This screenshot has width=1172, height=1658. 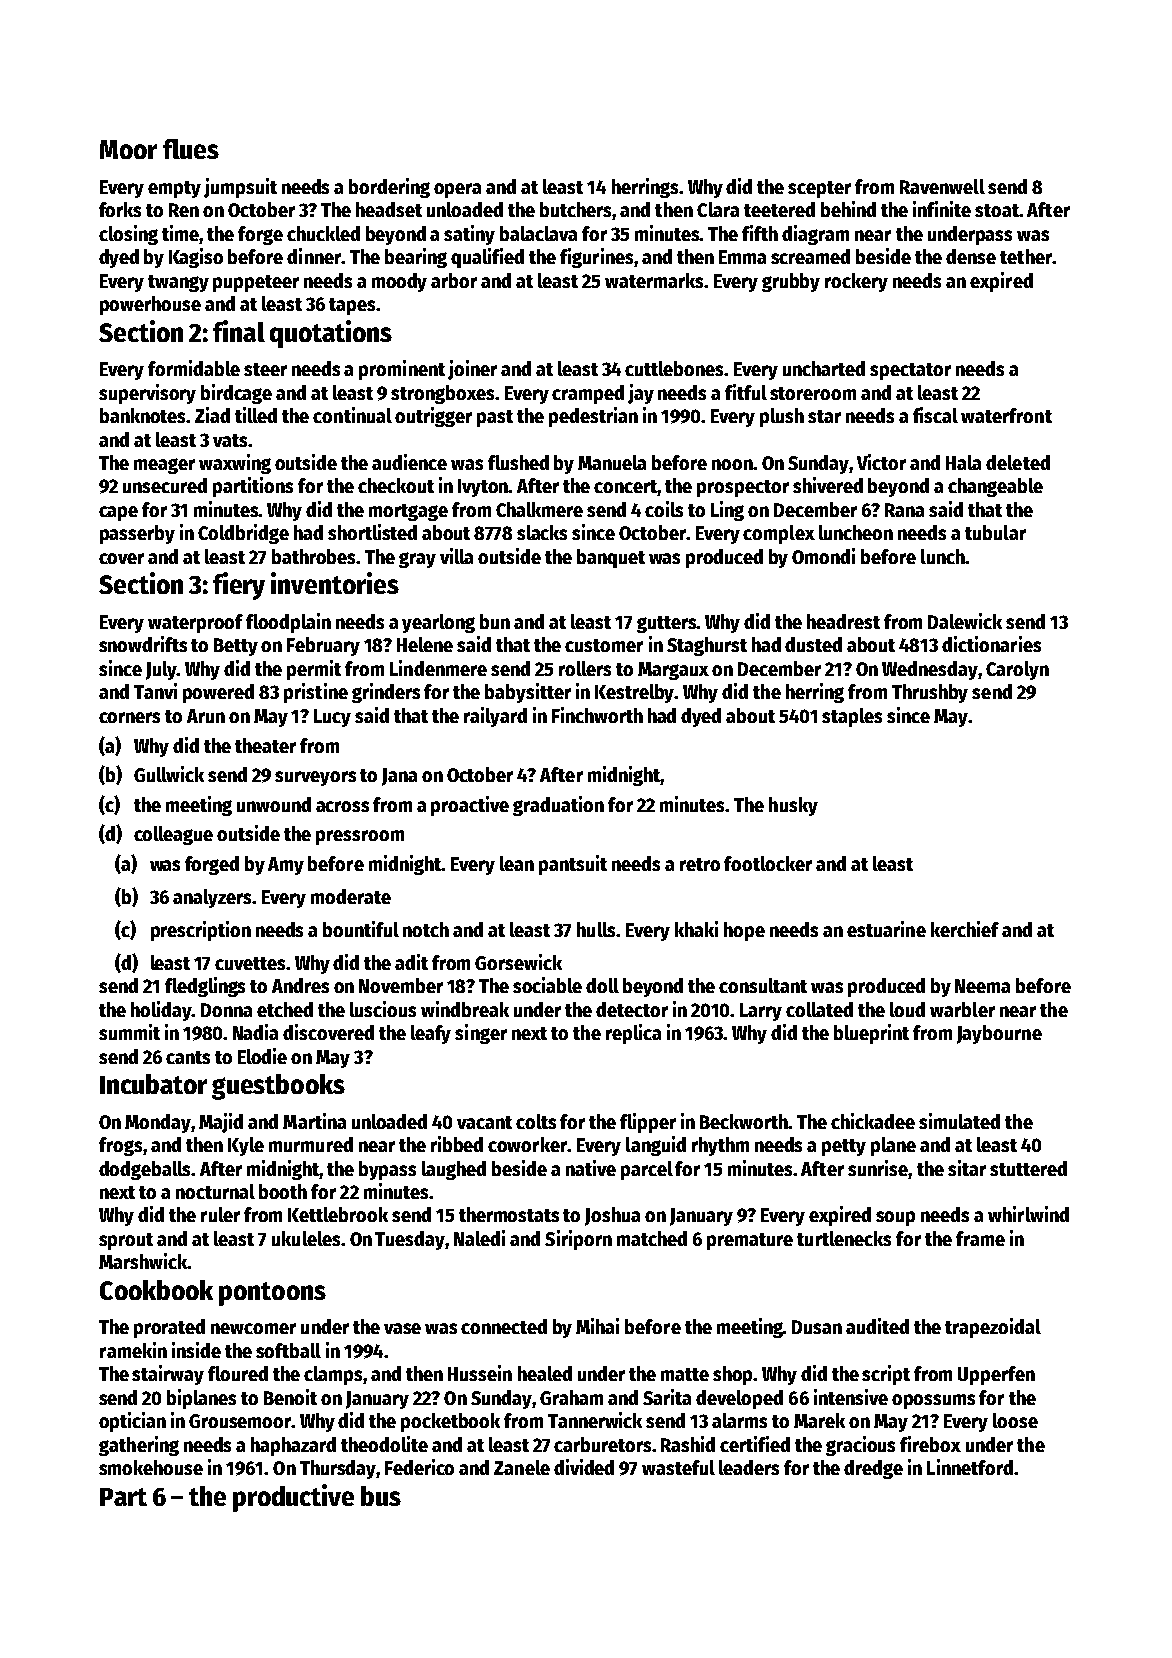 I want to click on tubular, so click(x=995, y=532).
